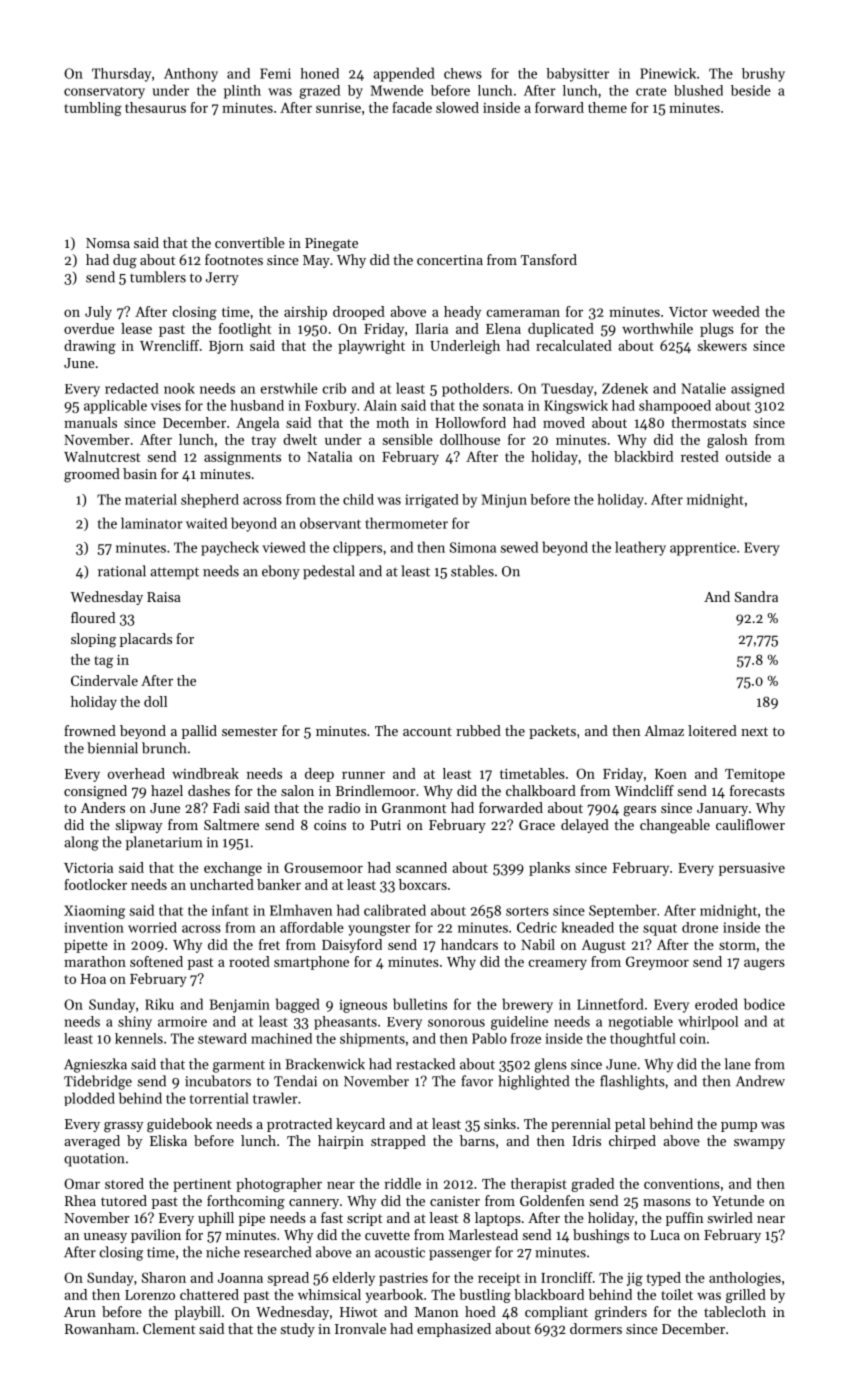  What do you see at coordinates (432, 501) in the screenshot?
I see `irrigated` at bounding box center [432, 501].
